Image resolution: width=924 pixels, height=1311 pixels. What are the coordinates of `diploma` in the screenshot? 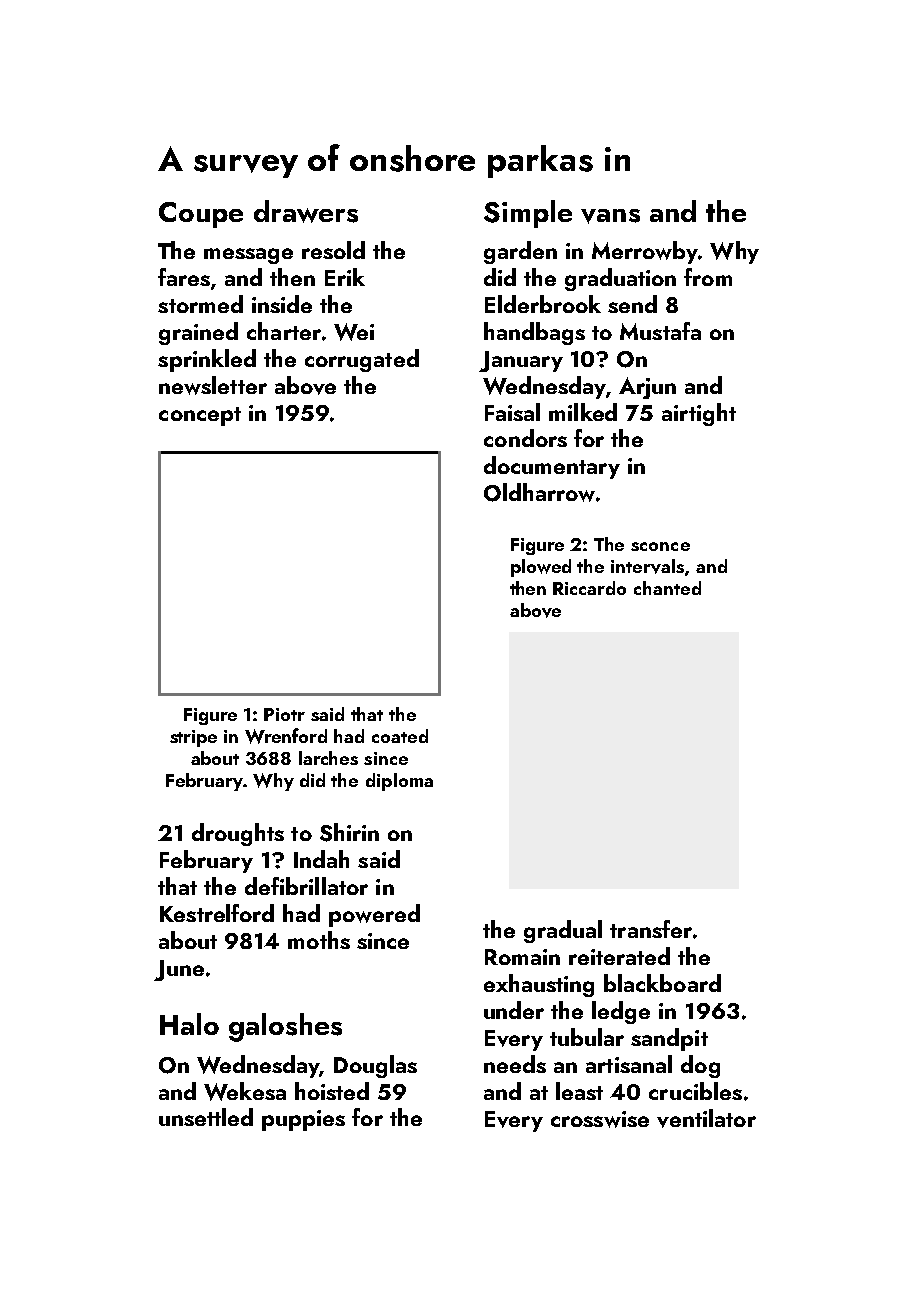 It's located at (399, 782).
